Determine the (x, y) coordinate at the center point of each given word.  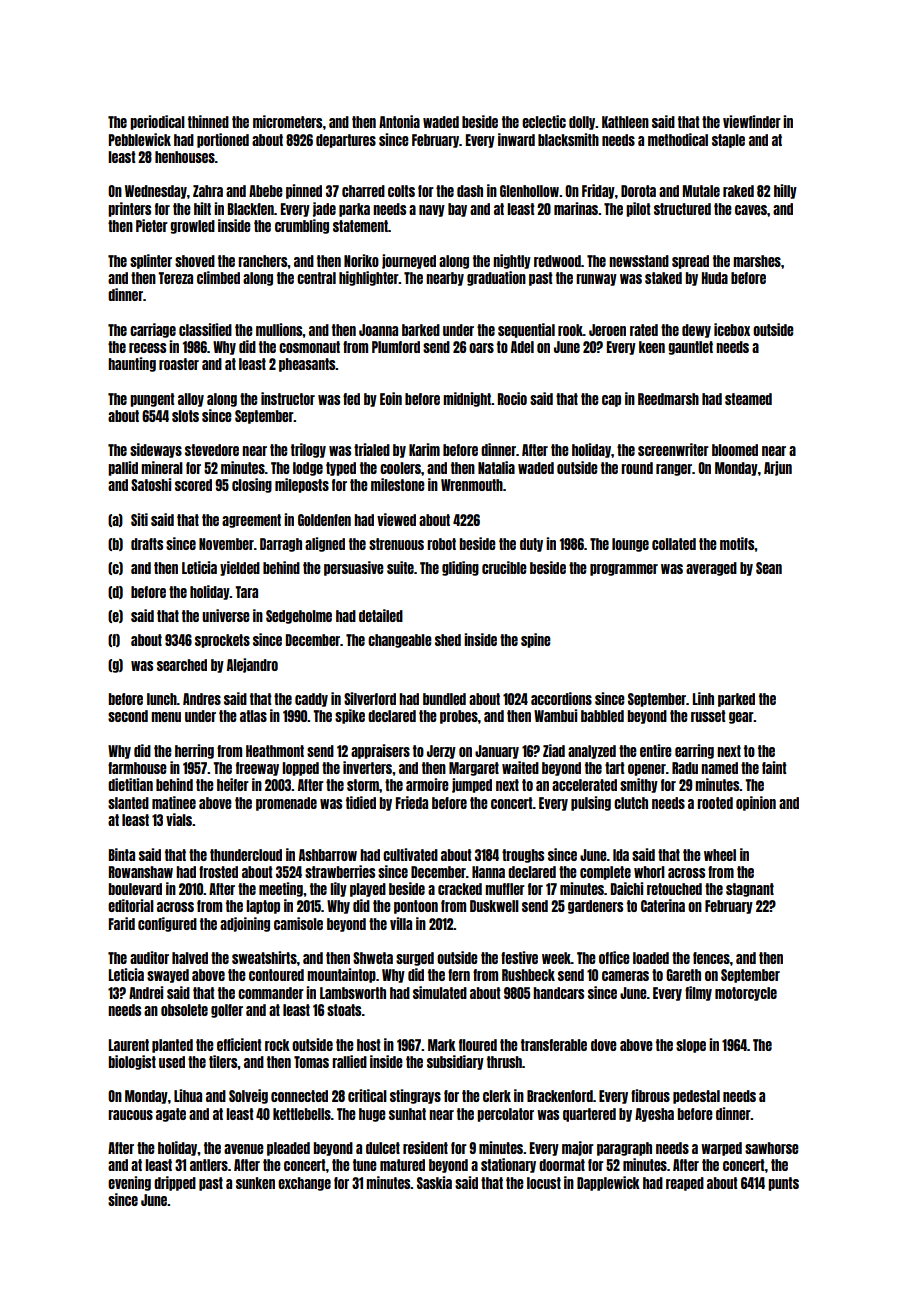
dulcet (383, 1148)
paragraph (624, 1149)
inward (516, 139)
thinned (208, 121)
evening (129, 1183)
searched (182, 665)
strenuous (396, 544)
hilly (785, 191)
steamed (748, 399)
